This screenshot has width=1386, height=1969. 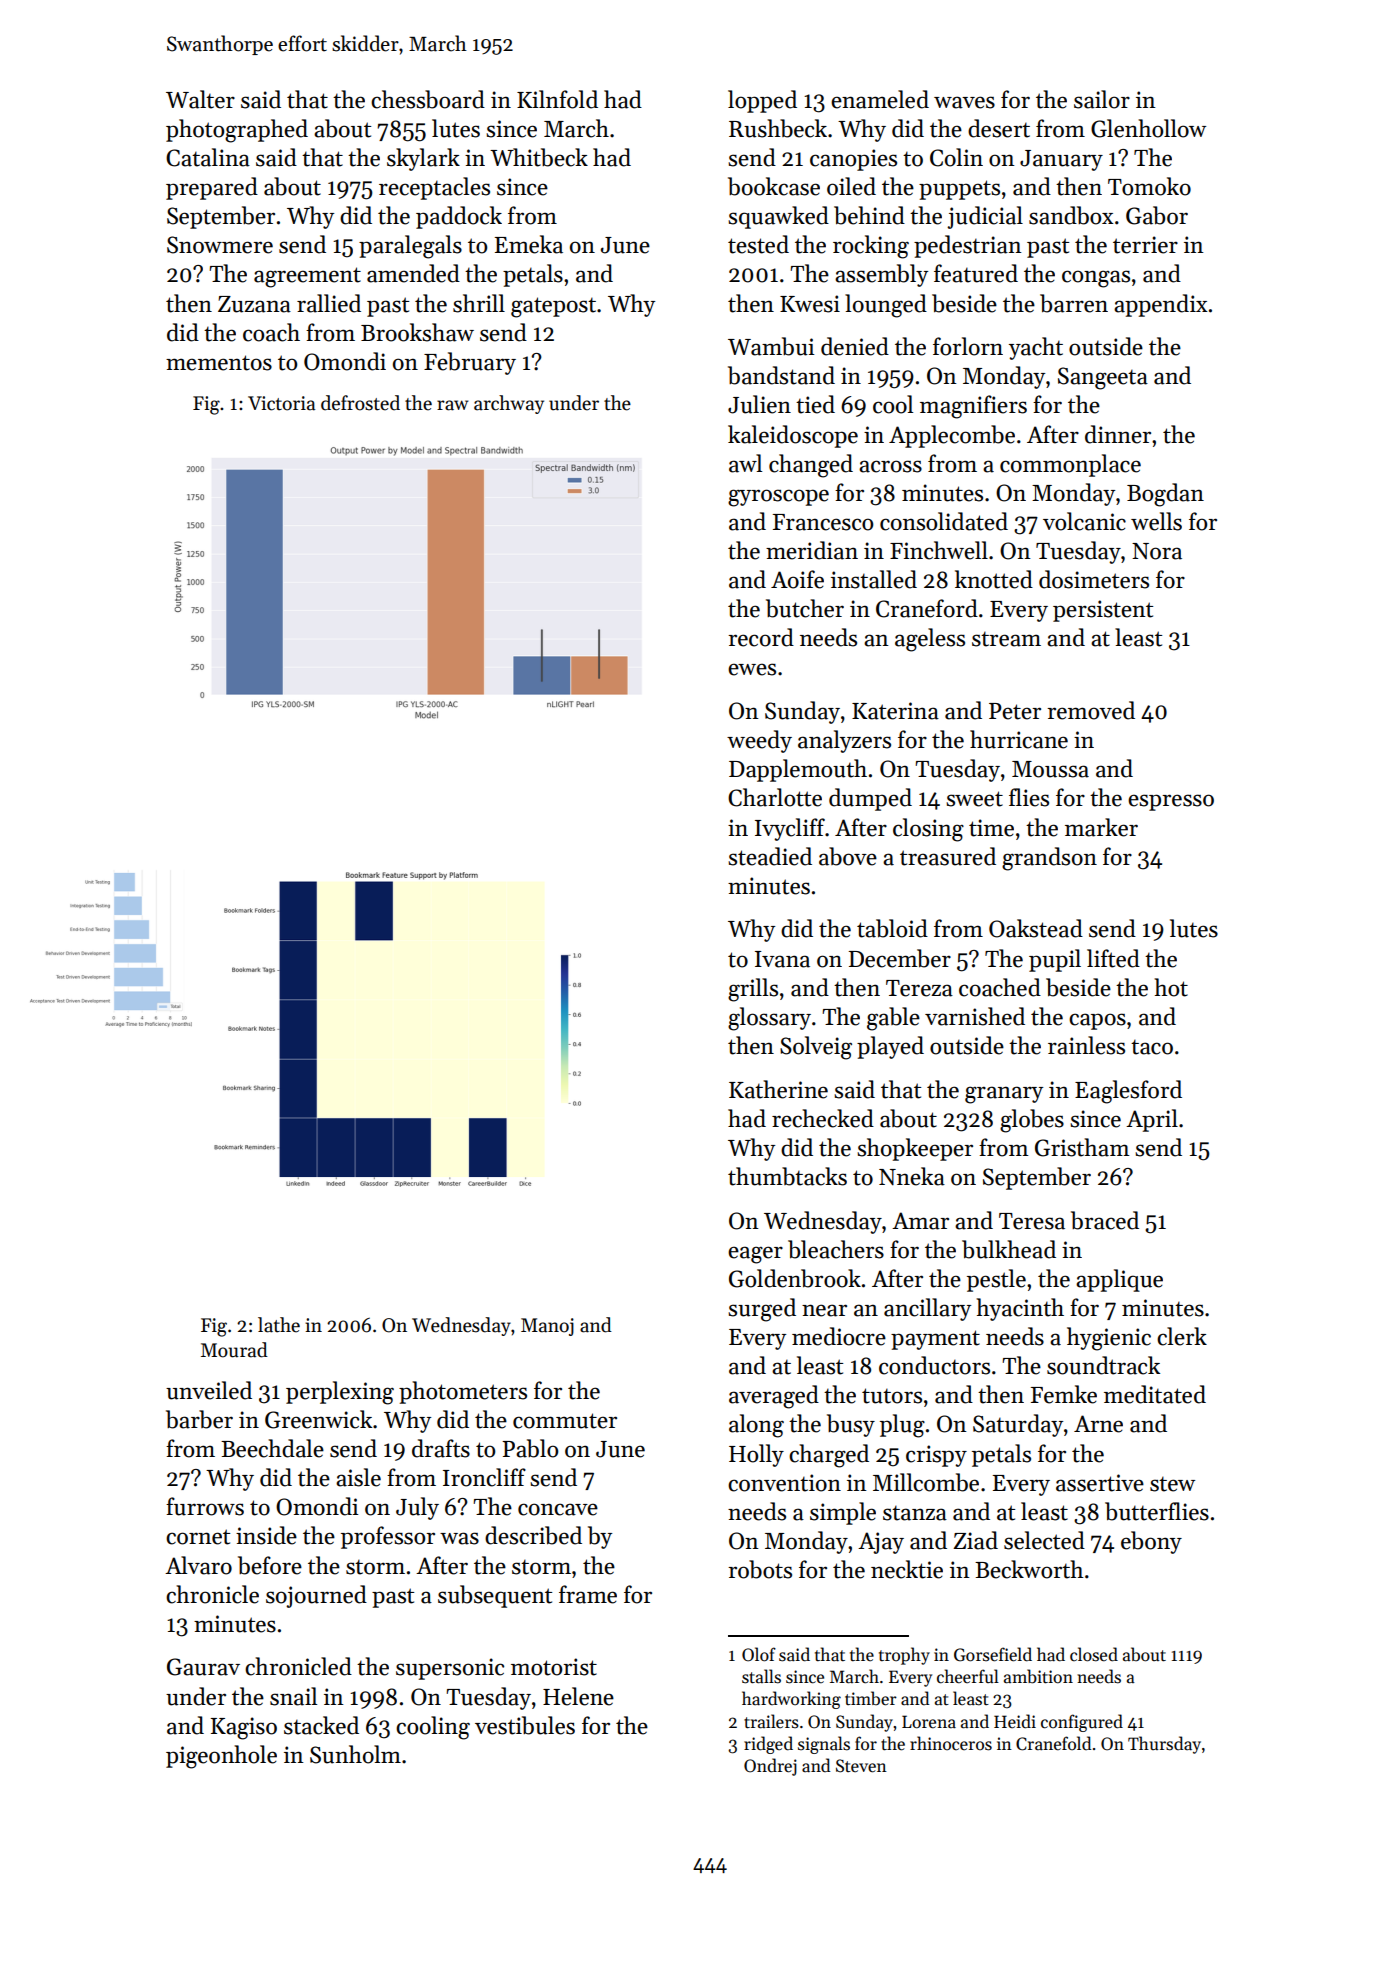 I want to click on lathe, so click(x=279, y=1325).
